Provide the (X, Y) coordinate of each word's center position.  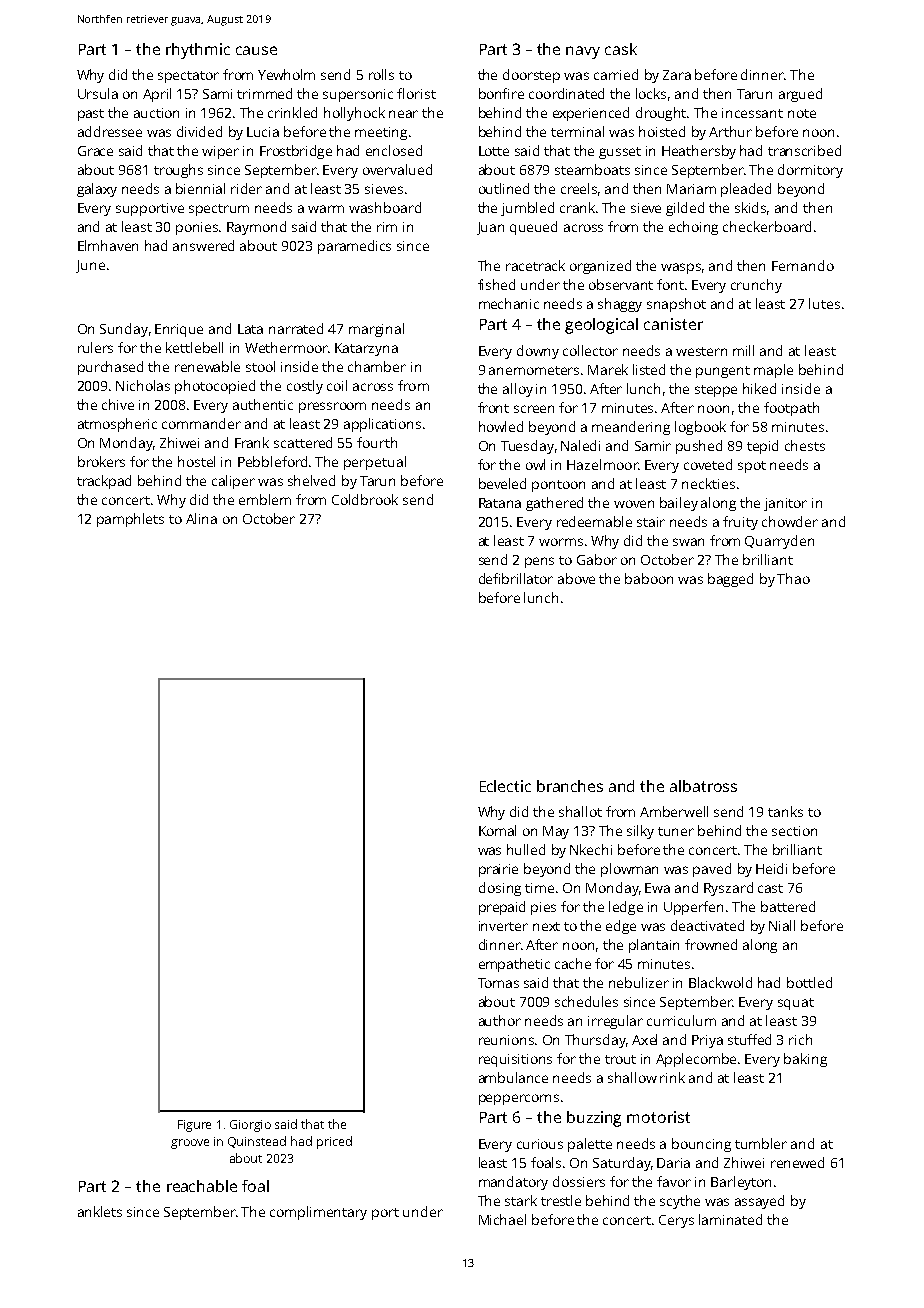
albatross (703, 786)
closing (500, 889)
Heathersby (699, 152)
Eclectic (505, 786)
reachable (202, 1186)
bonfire (501, 93)
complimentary (318, 1213)
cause (256, 50)
